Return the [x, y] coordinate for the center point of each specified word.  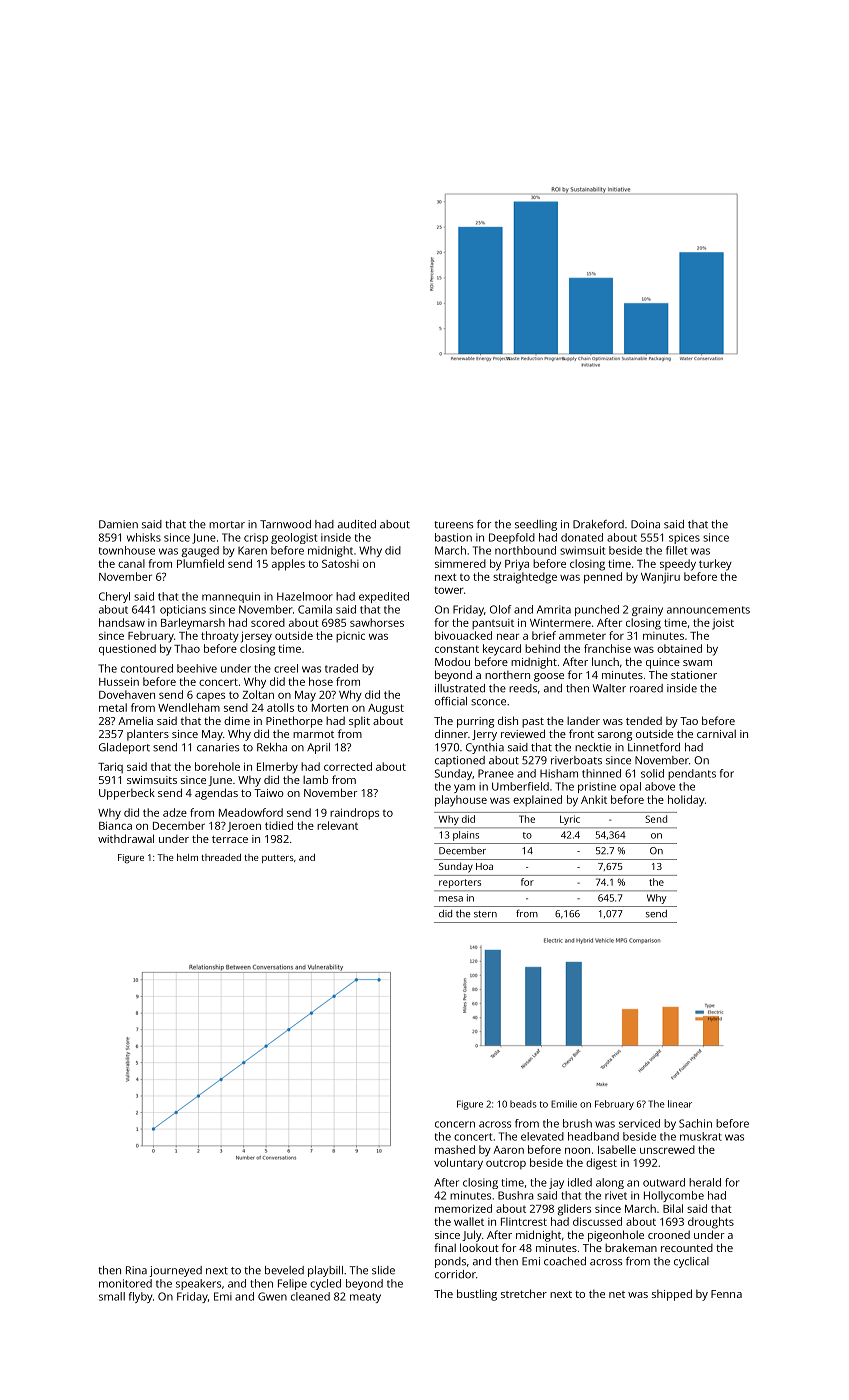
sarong [615, 736]
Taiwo [269, 793]
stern [485, 914]
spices [684, 538]
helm [187, 857]
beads [523, 1104]
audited [357, 524]
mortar [227, 525]
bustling [477, 1295]
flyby [140, 1297]
